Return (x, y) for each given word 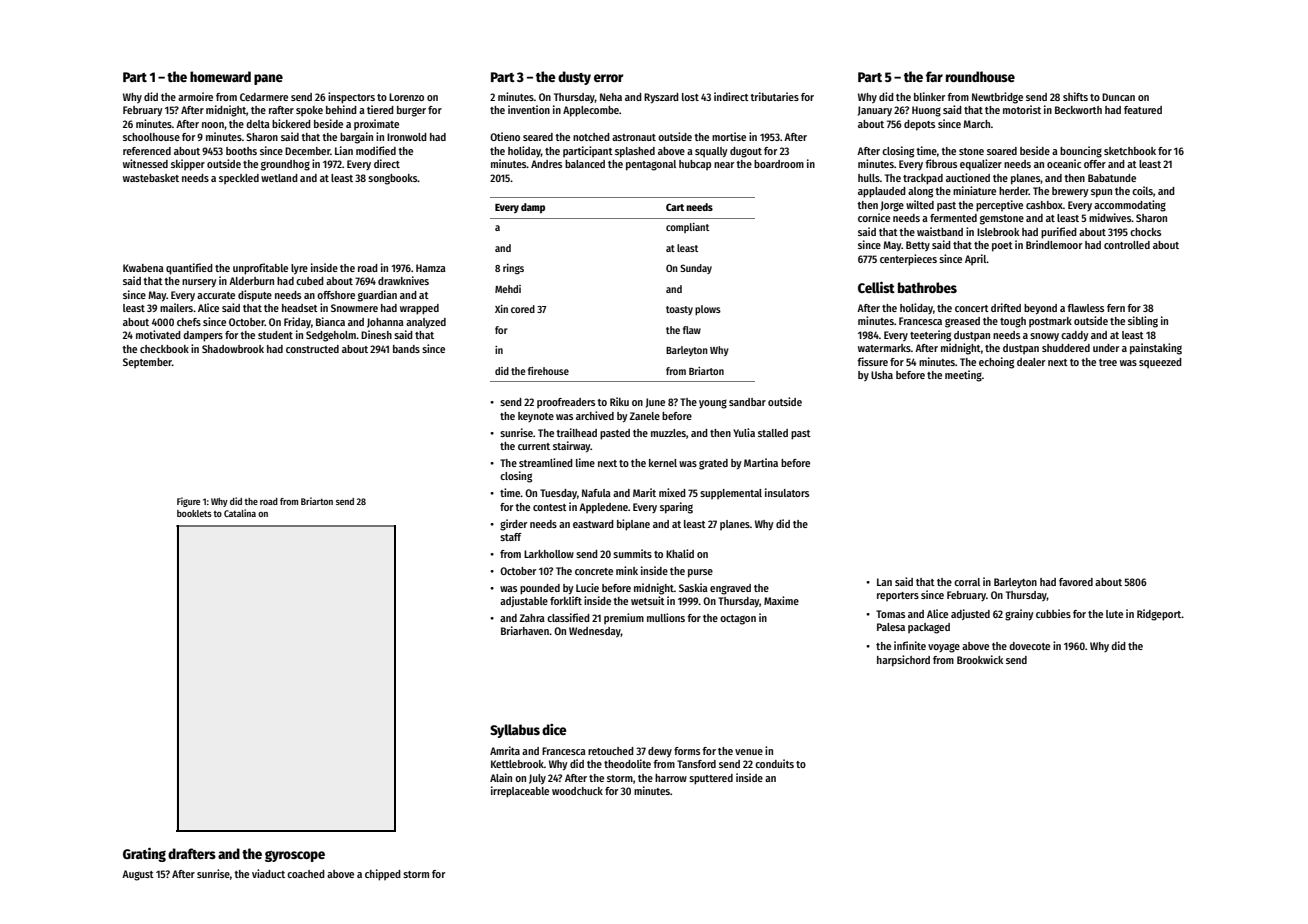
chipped (383, 875)
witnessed (145, 163)
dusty (574, 78)
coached (306, 874)
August (138, 875)
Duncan (1118, 97)
